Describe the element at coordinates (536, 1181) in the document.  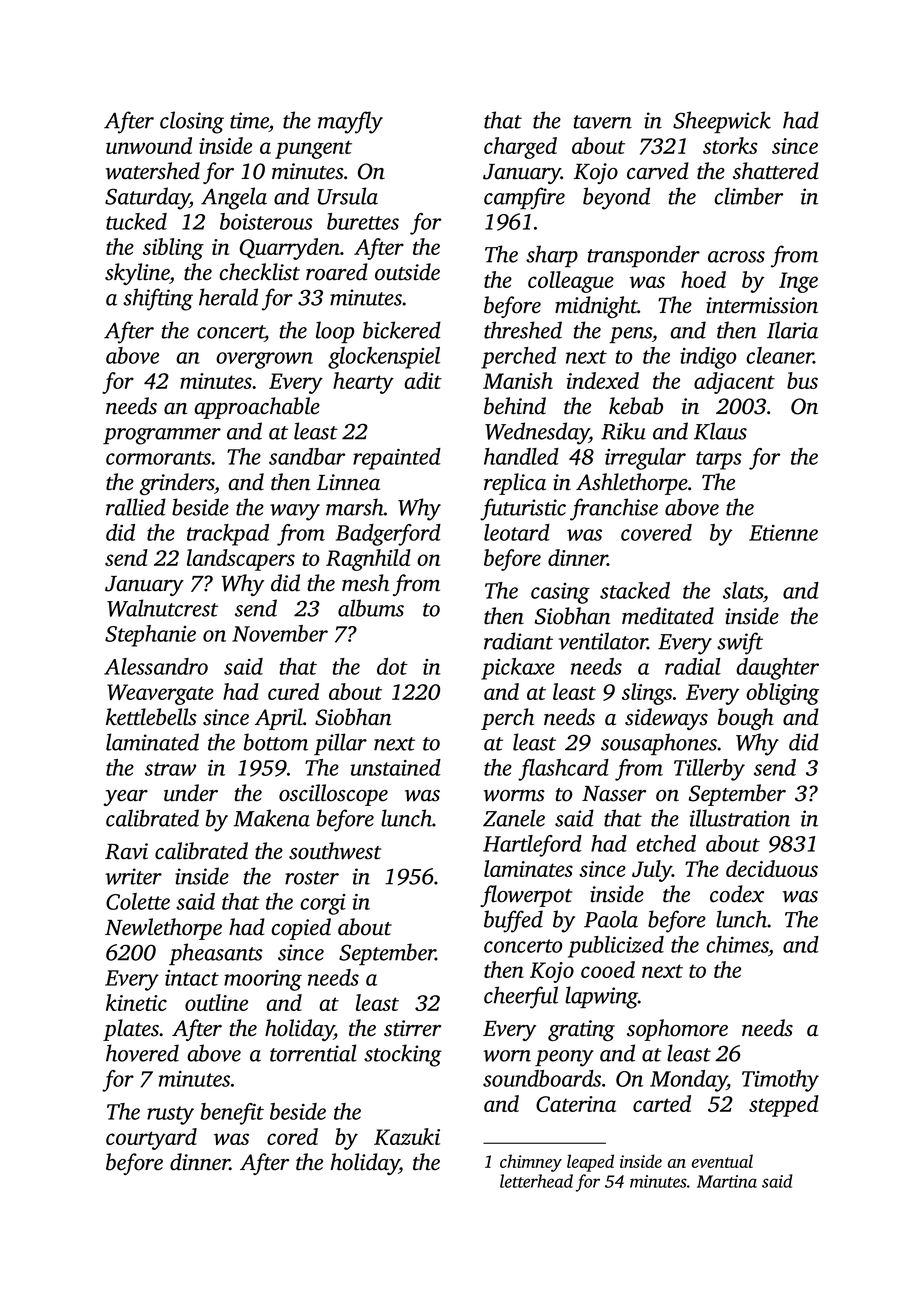
I see `letterhead` at that location.
